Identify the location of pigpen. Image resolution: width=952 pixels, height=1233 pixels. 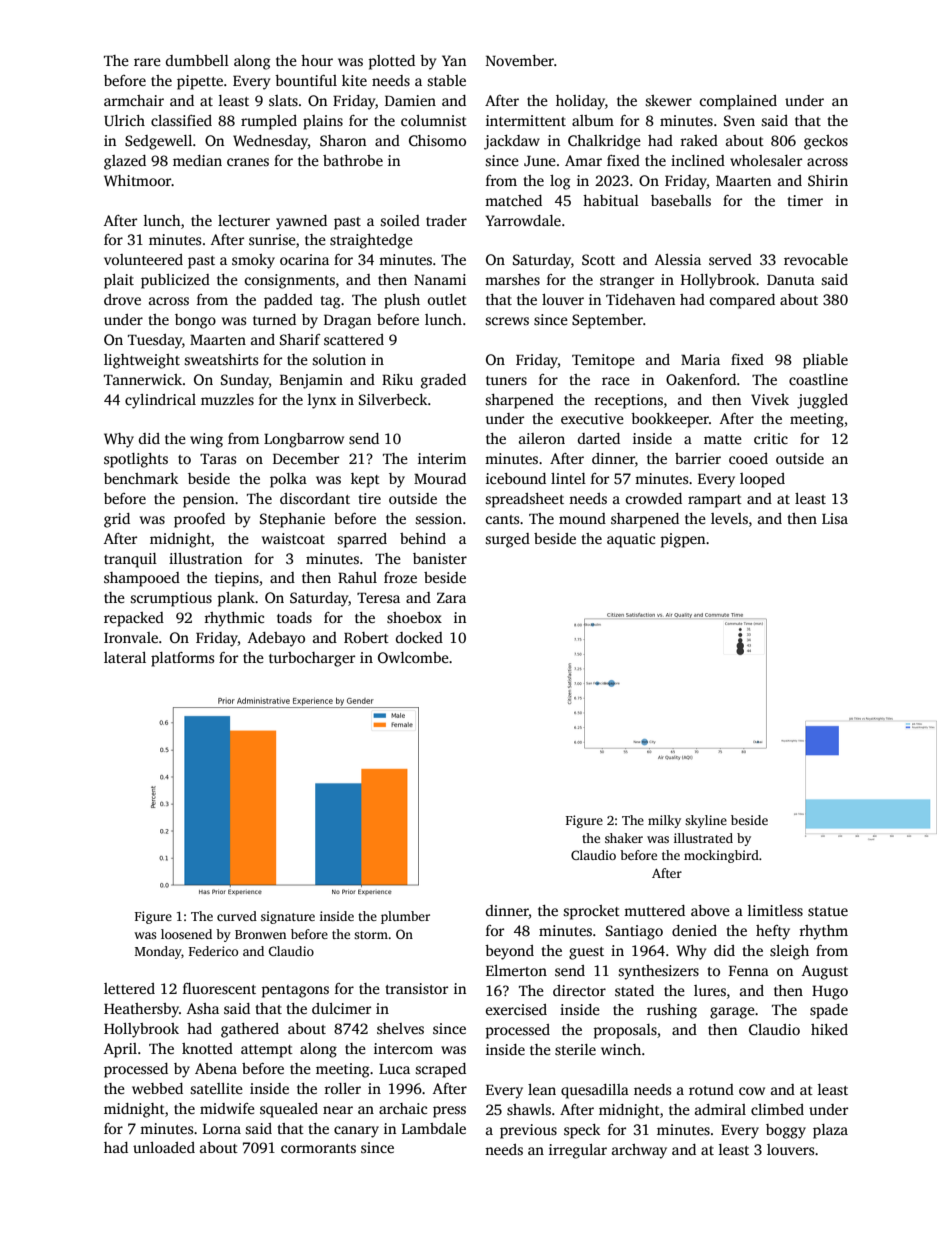
(682, 540).
